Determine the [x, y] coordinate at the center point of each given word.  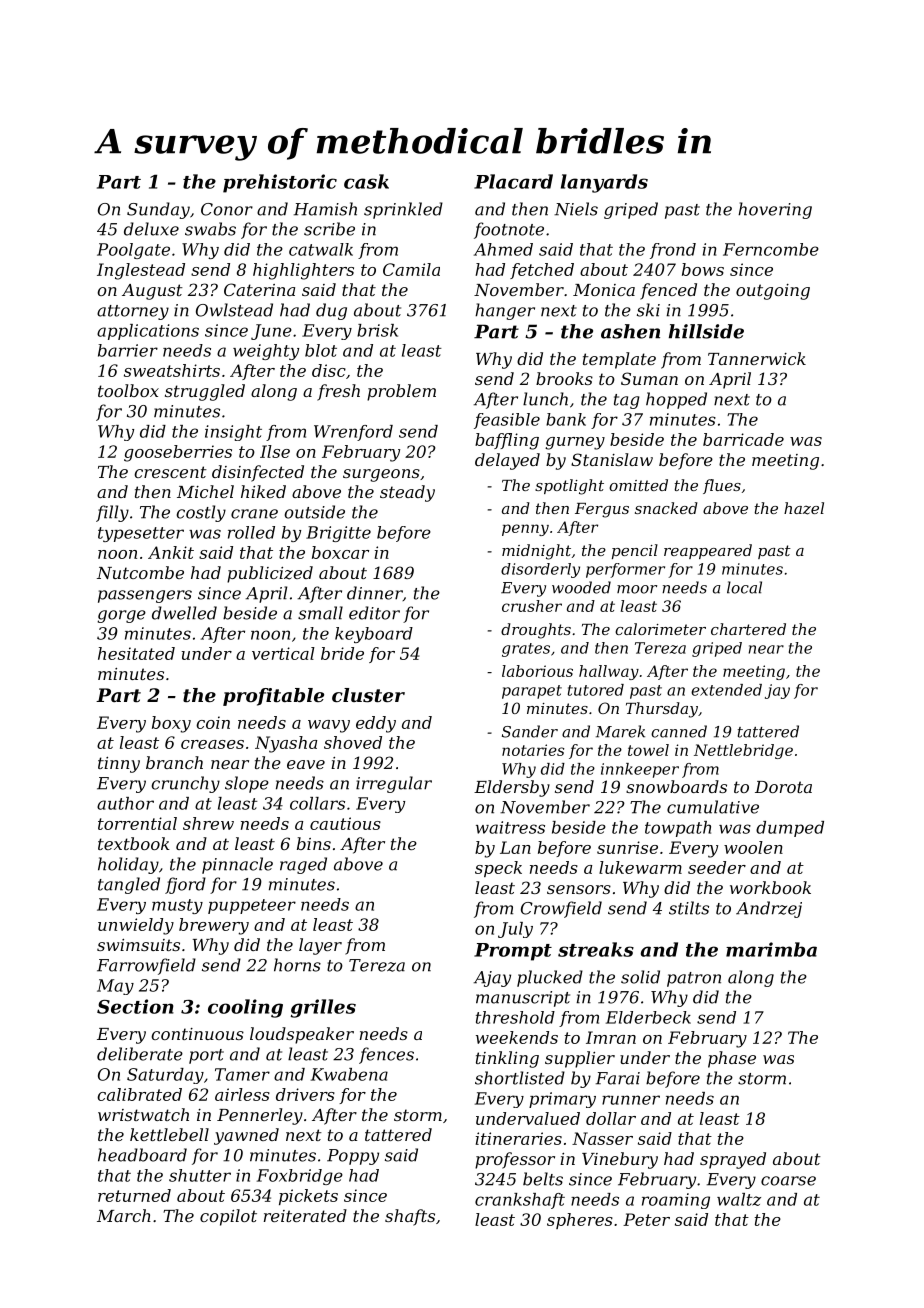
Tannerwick [757, 358]
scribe [329, 229]
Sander [530, 731]
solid [640, 977]
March [124, 1215]
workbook [770, 887]
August [152, 292]
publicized [270, 574]
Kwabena [349, 1074]
